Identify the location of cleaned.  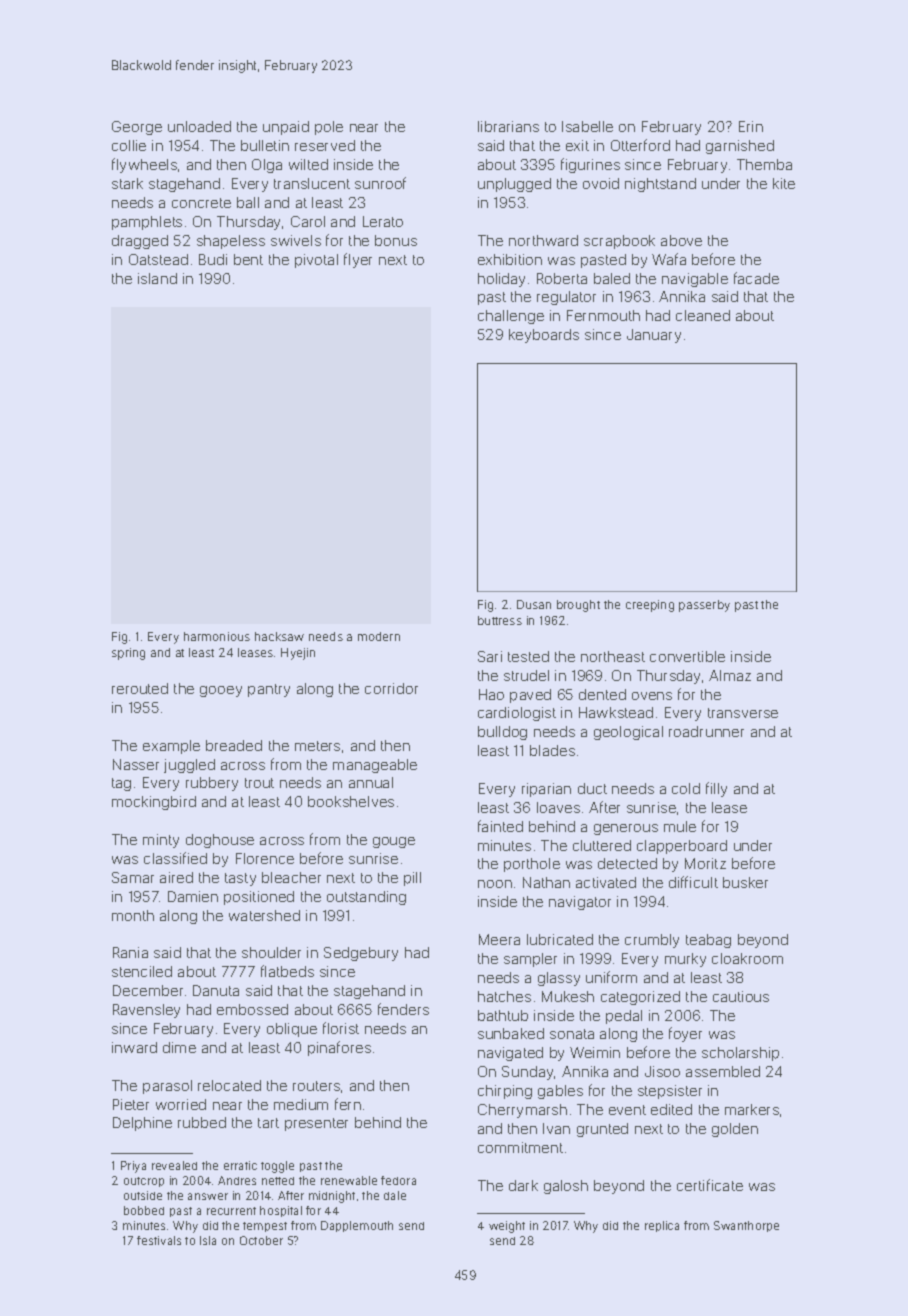
(703, 315).
